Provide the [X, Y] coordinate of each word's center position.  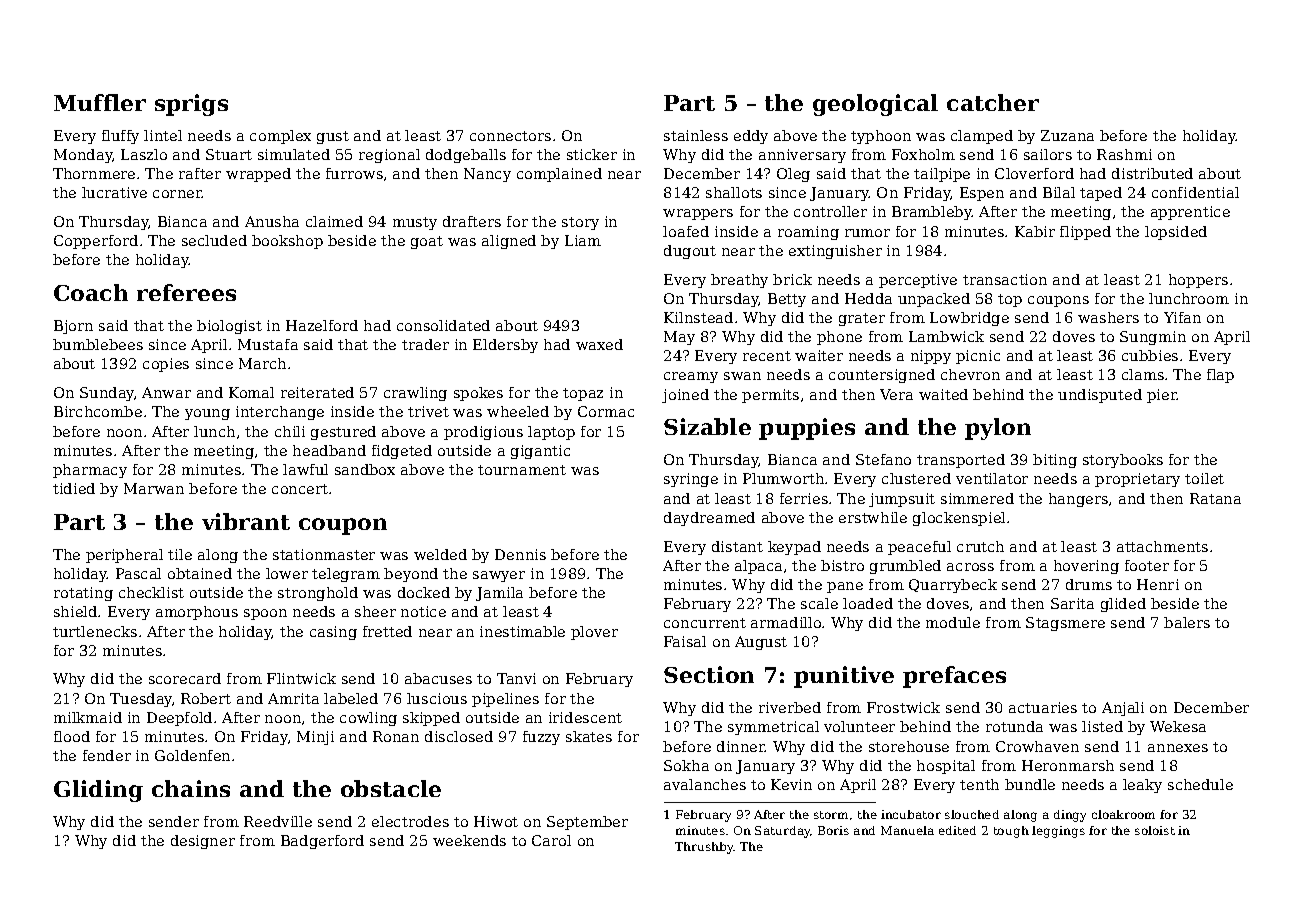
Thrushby [704, 848]
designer [203, 842]
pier [1162, 396]
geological [875, 105]
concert [300, 489]
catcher [993, 102]
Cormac [606, 411]
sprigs [191, 105]
